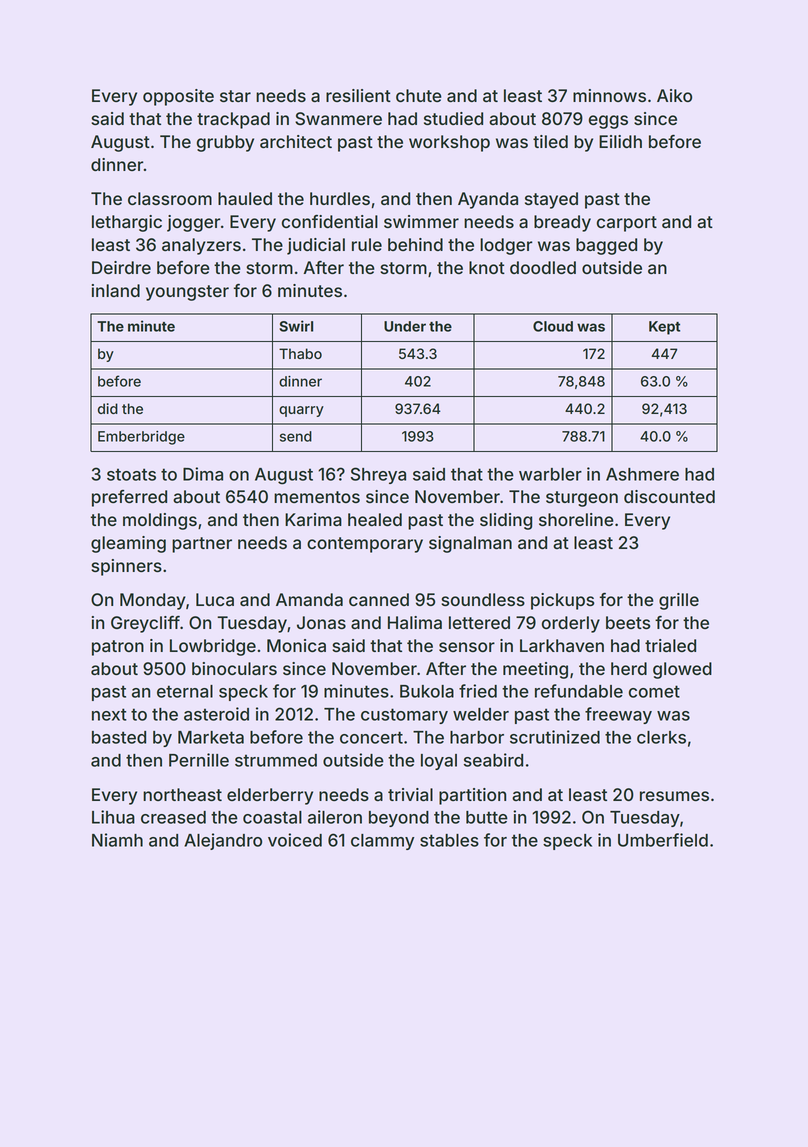 The height and width of the screenshot is (1147, 808). What do you see at coordinates (661, 737) in the screenshot?
I see `clerks` at bounding box center [661, 737].
